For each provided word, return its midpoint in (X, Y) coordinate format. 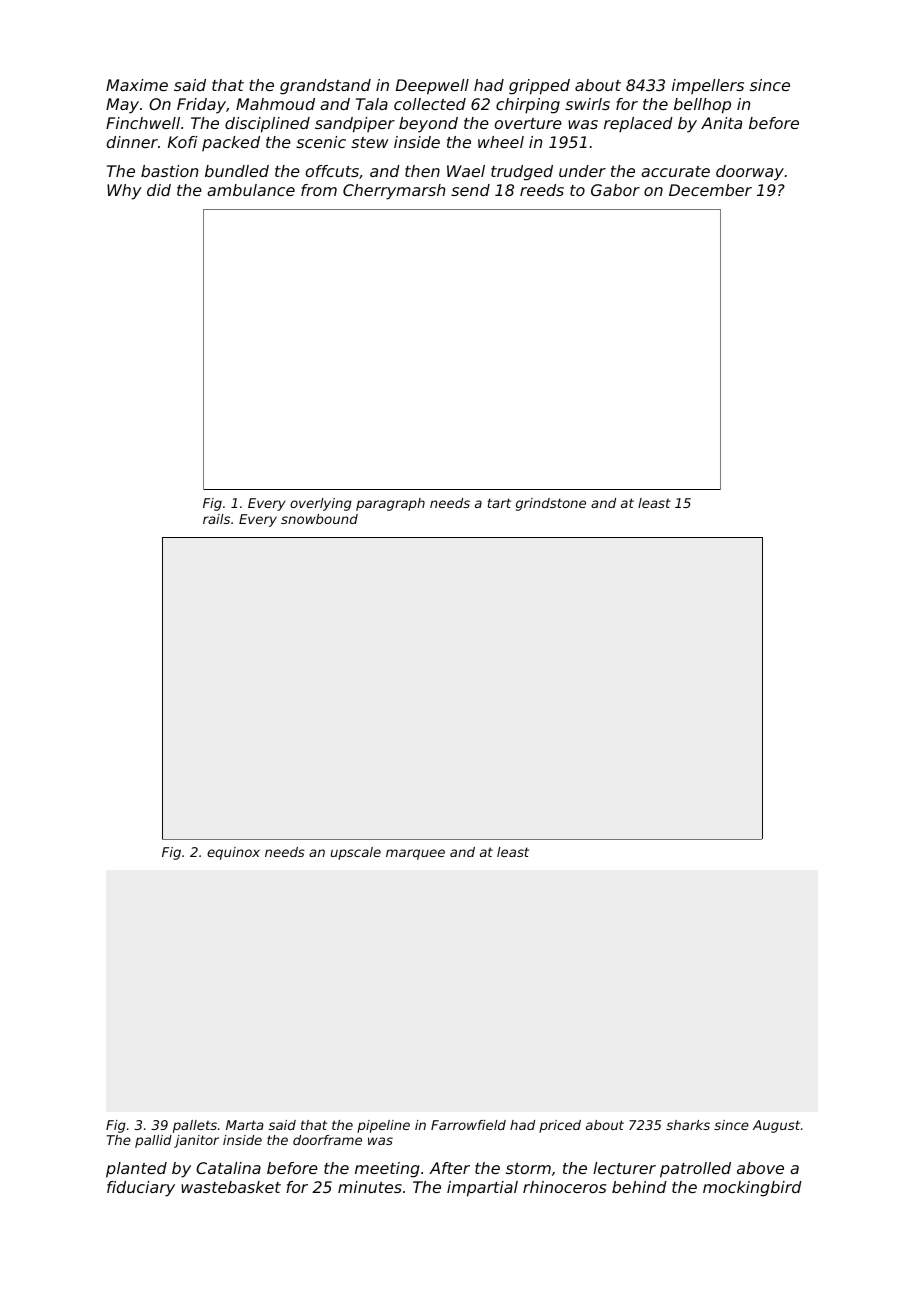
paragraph (390, 504)
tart (499, 503)
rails (216, 519)
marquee (415, 854)
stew (370, 142)
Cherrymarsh (394, 192)
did (159, 190)
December (710, 190)
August (776, 1126)
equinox (233, 853)
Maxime (137, 85)
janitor (196, 1141)
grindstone (551, 504)
